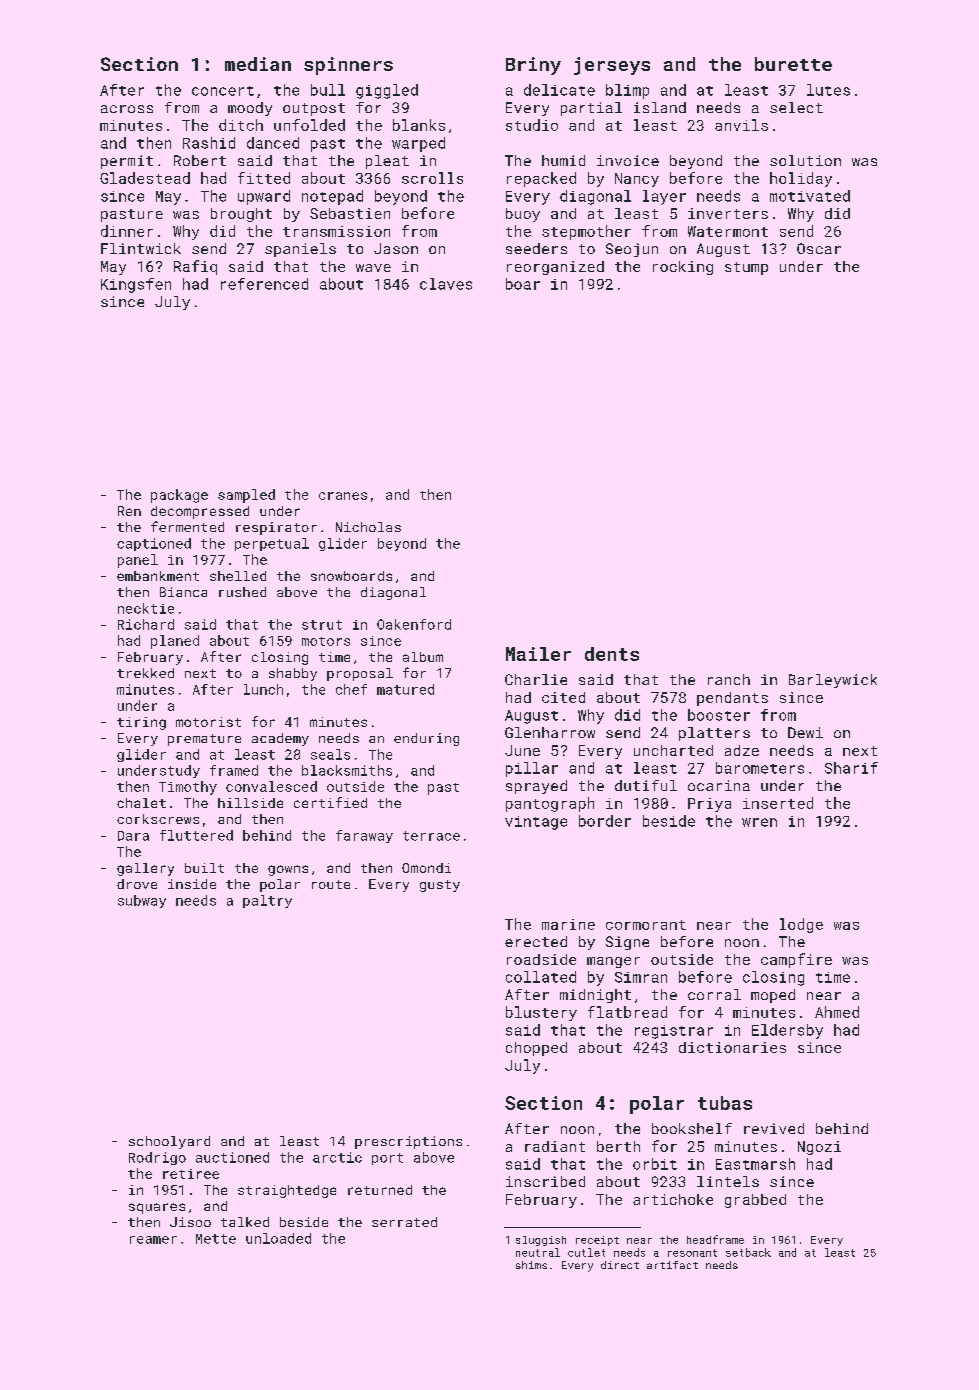 This image has width=979, height=1390. Describe the element at coordinates (692, 1128) in the image. I see `bookshelf` at that location.
